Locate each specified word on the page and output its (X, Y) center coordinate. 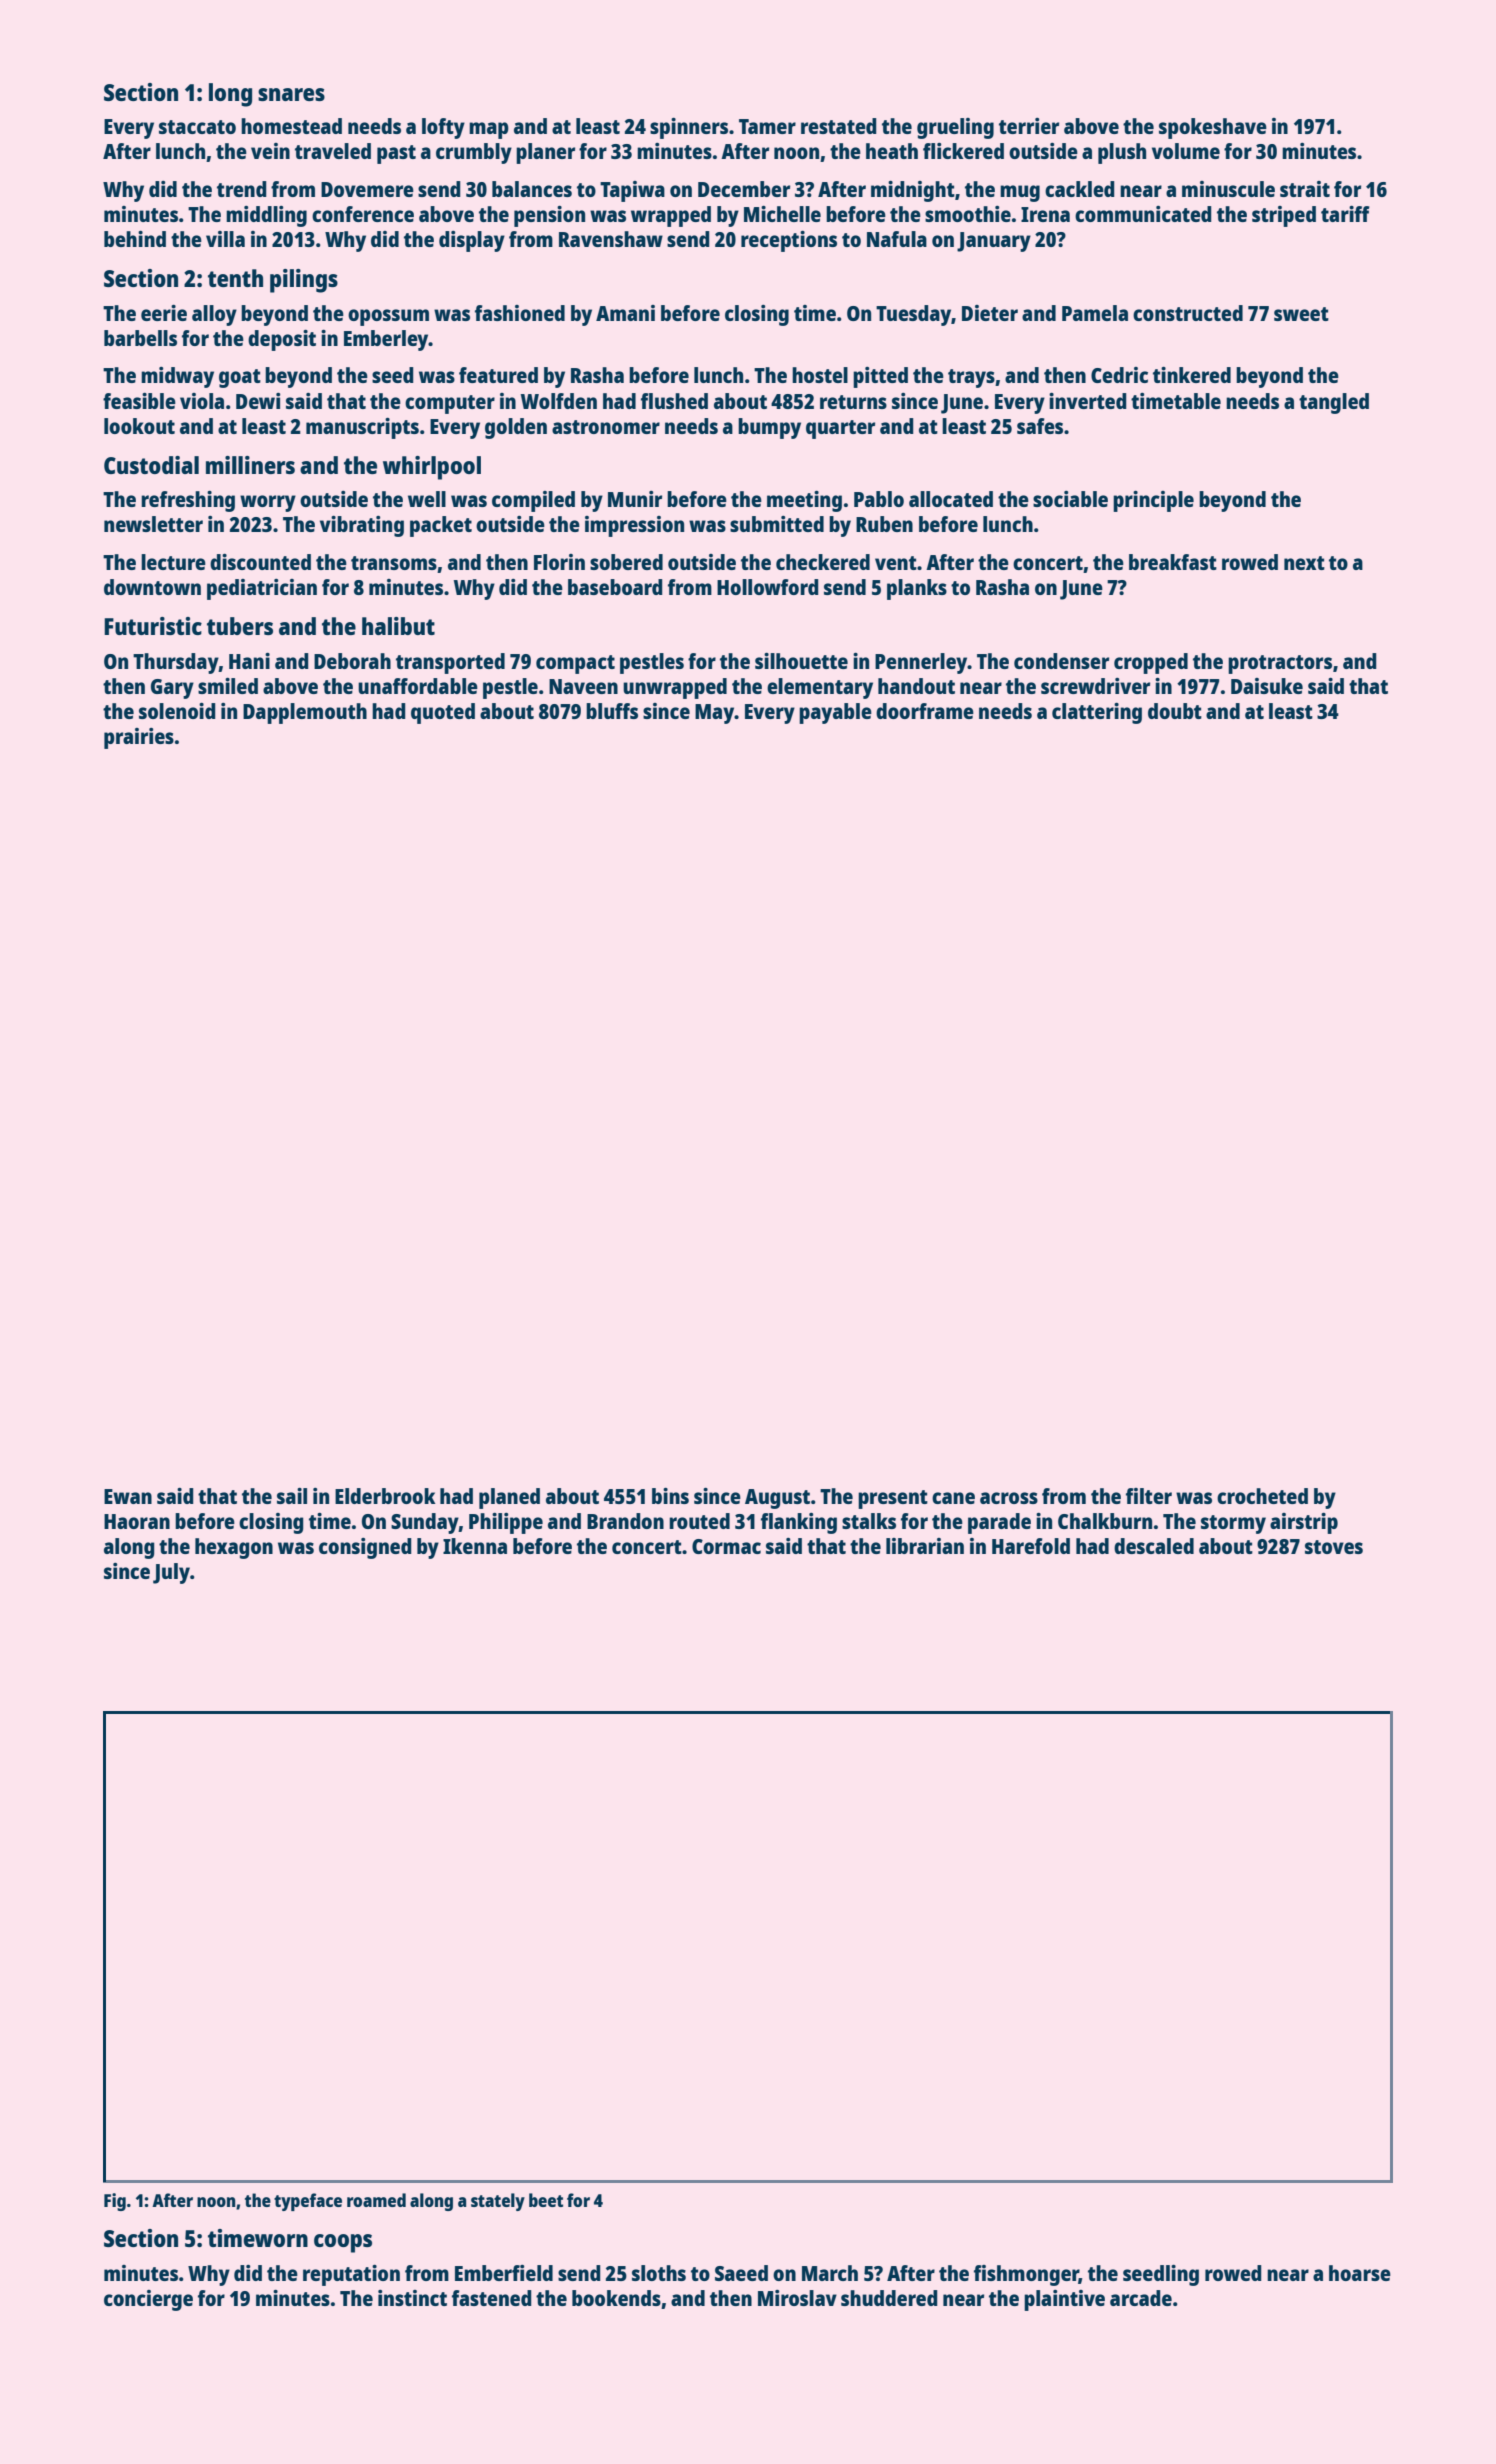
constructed (1188, 313)
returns (853, 402)
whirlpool (432, 468)
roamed (376, 2200)
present (893, 1499)
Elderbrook (385, 1496)
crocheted (1262, 1496)
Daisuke (1267, 686)
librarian (925, 1546)
